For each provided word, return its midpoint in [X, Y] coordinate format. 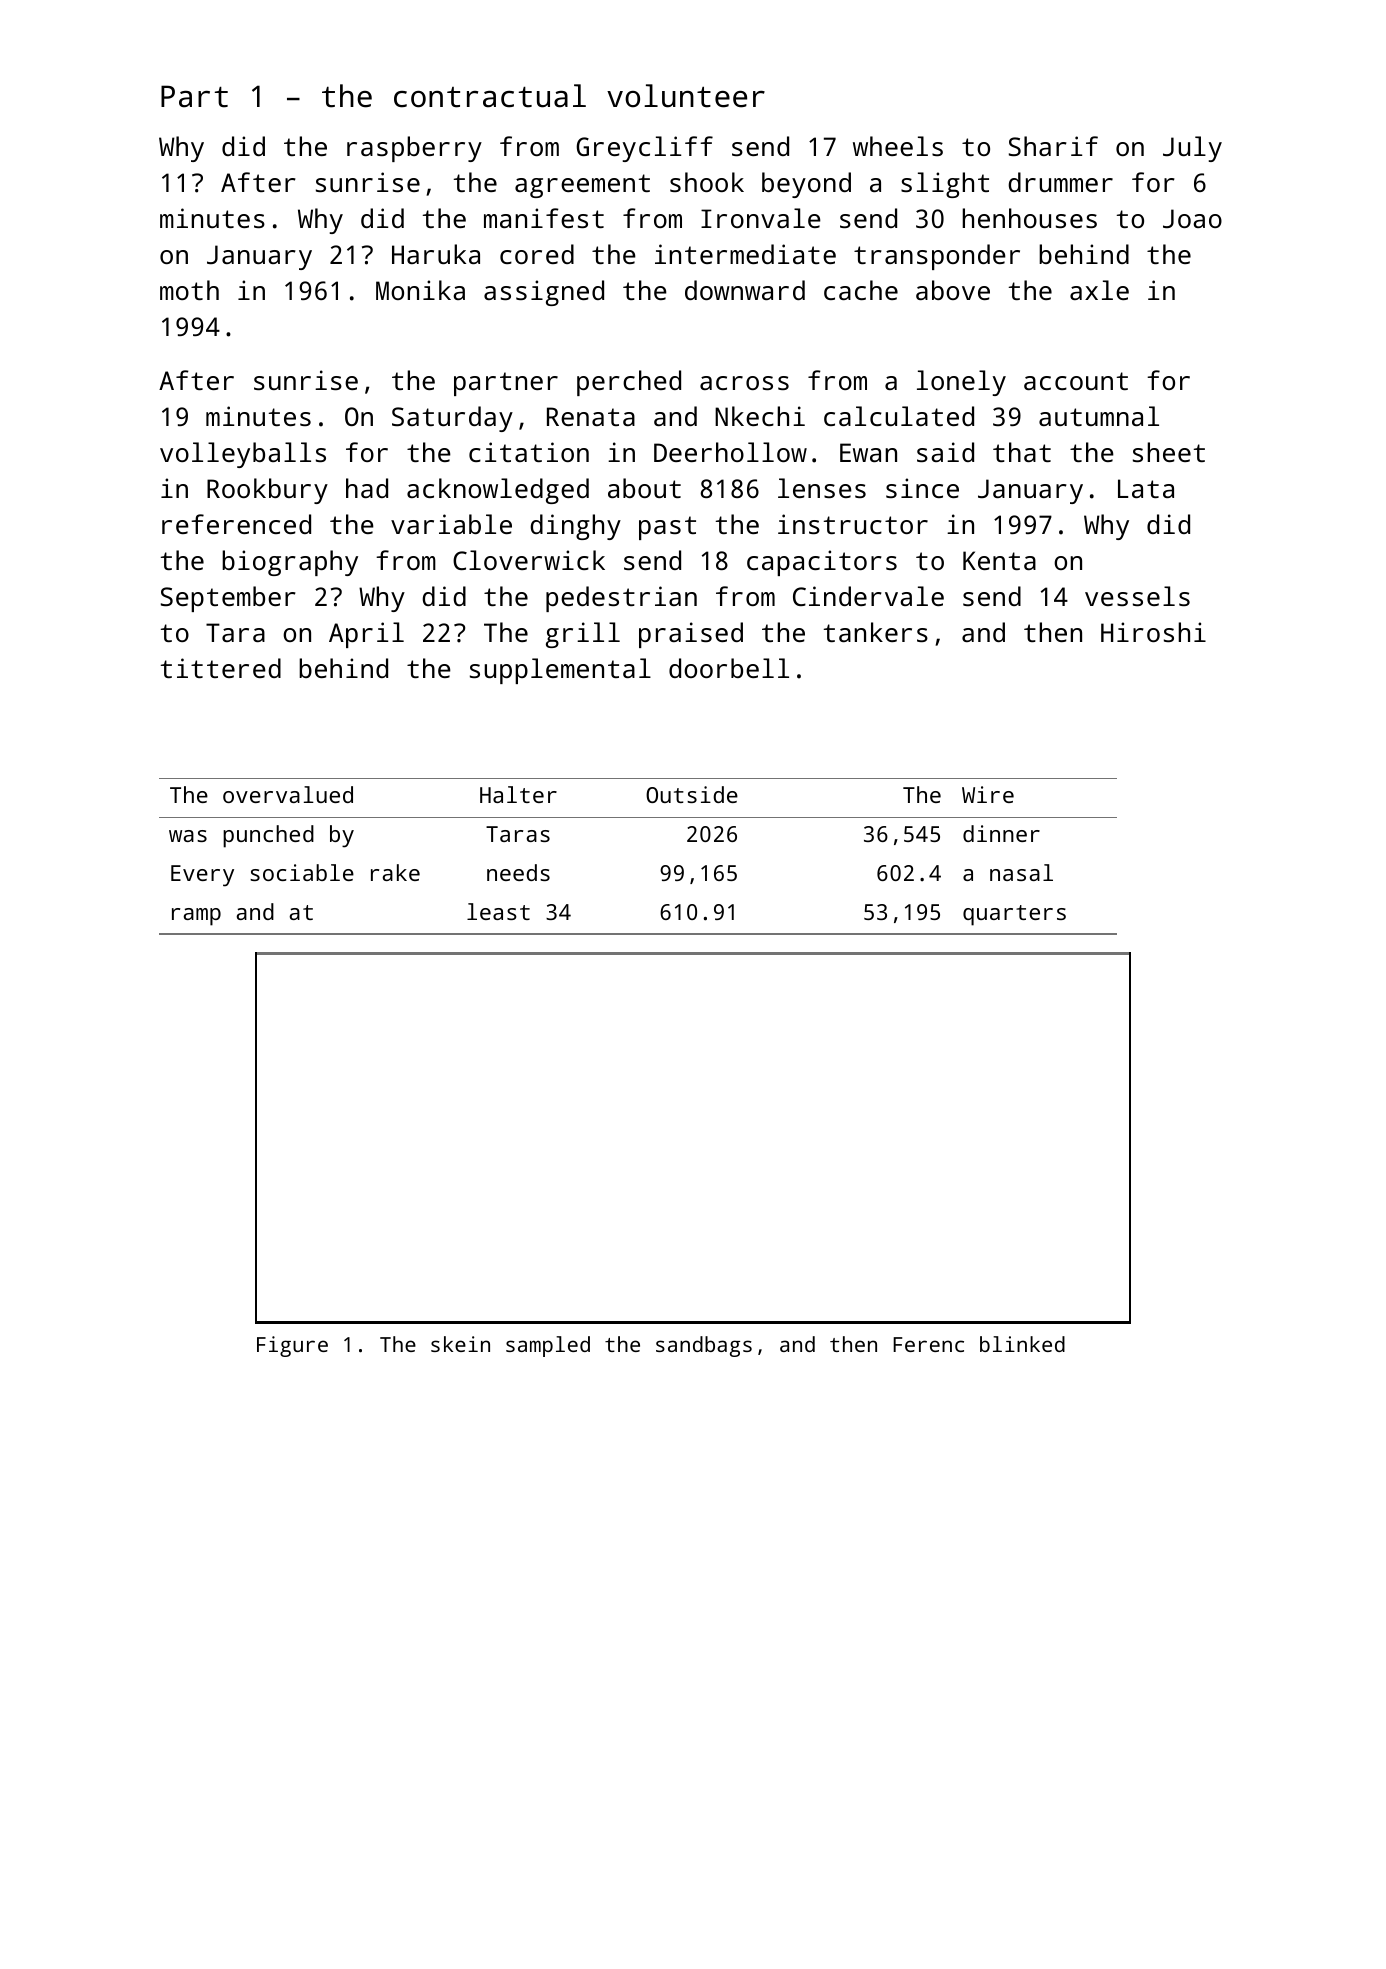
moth [189, 290]
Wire [988, 794]
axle [1099, 290]
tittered [221, 668]
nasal [1021, 872]
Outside [692, 794]
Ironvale [761, 218]
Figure [292, 1346]
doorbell [729, 668]
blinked [1022, 1344]
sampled [548, 1346]
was [188, 836]
